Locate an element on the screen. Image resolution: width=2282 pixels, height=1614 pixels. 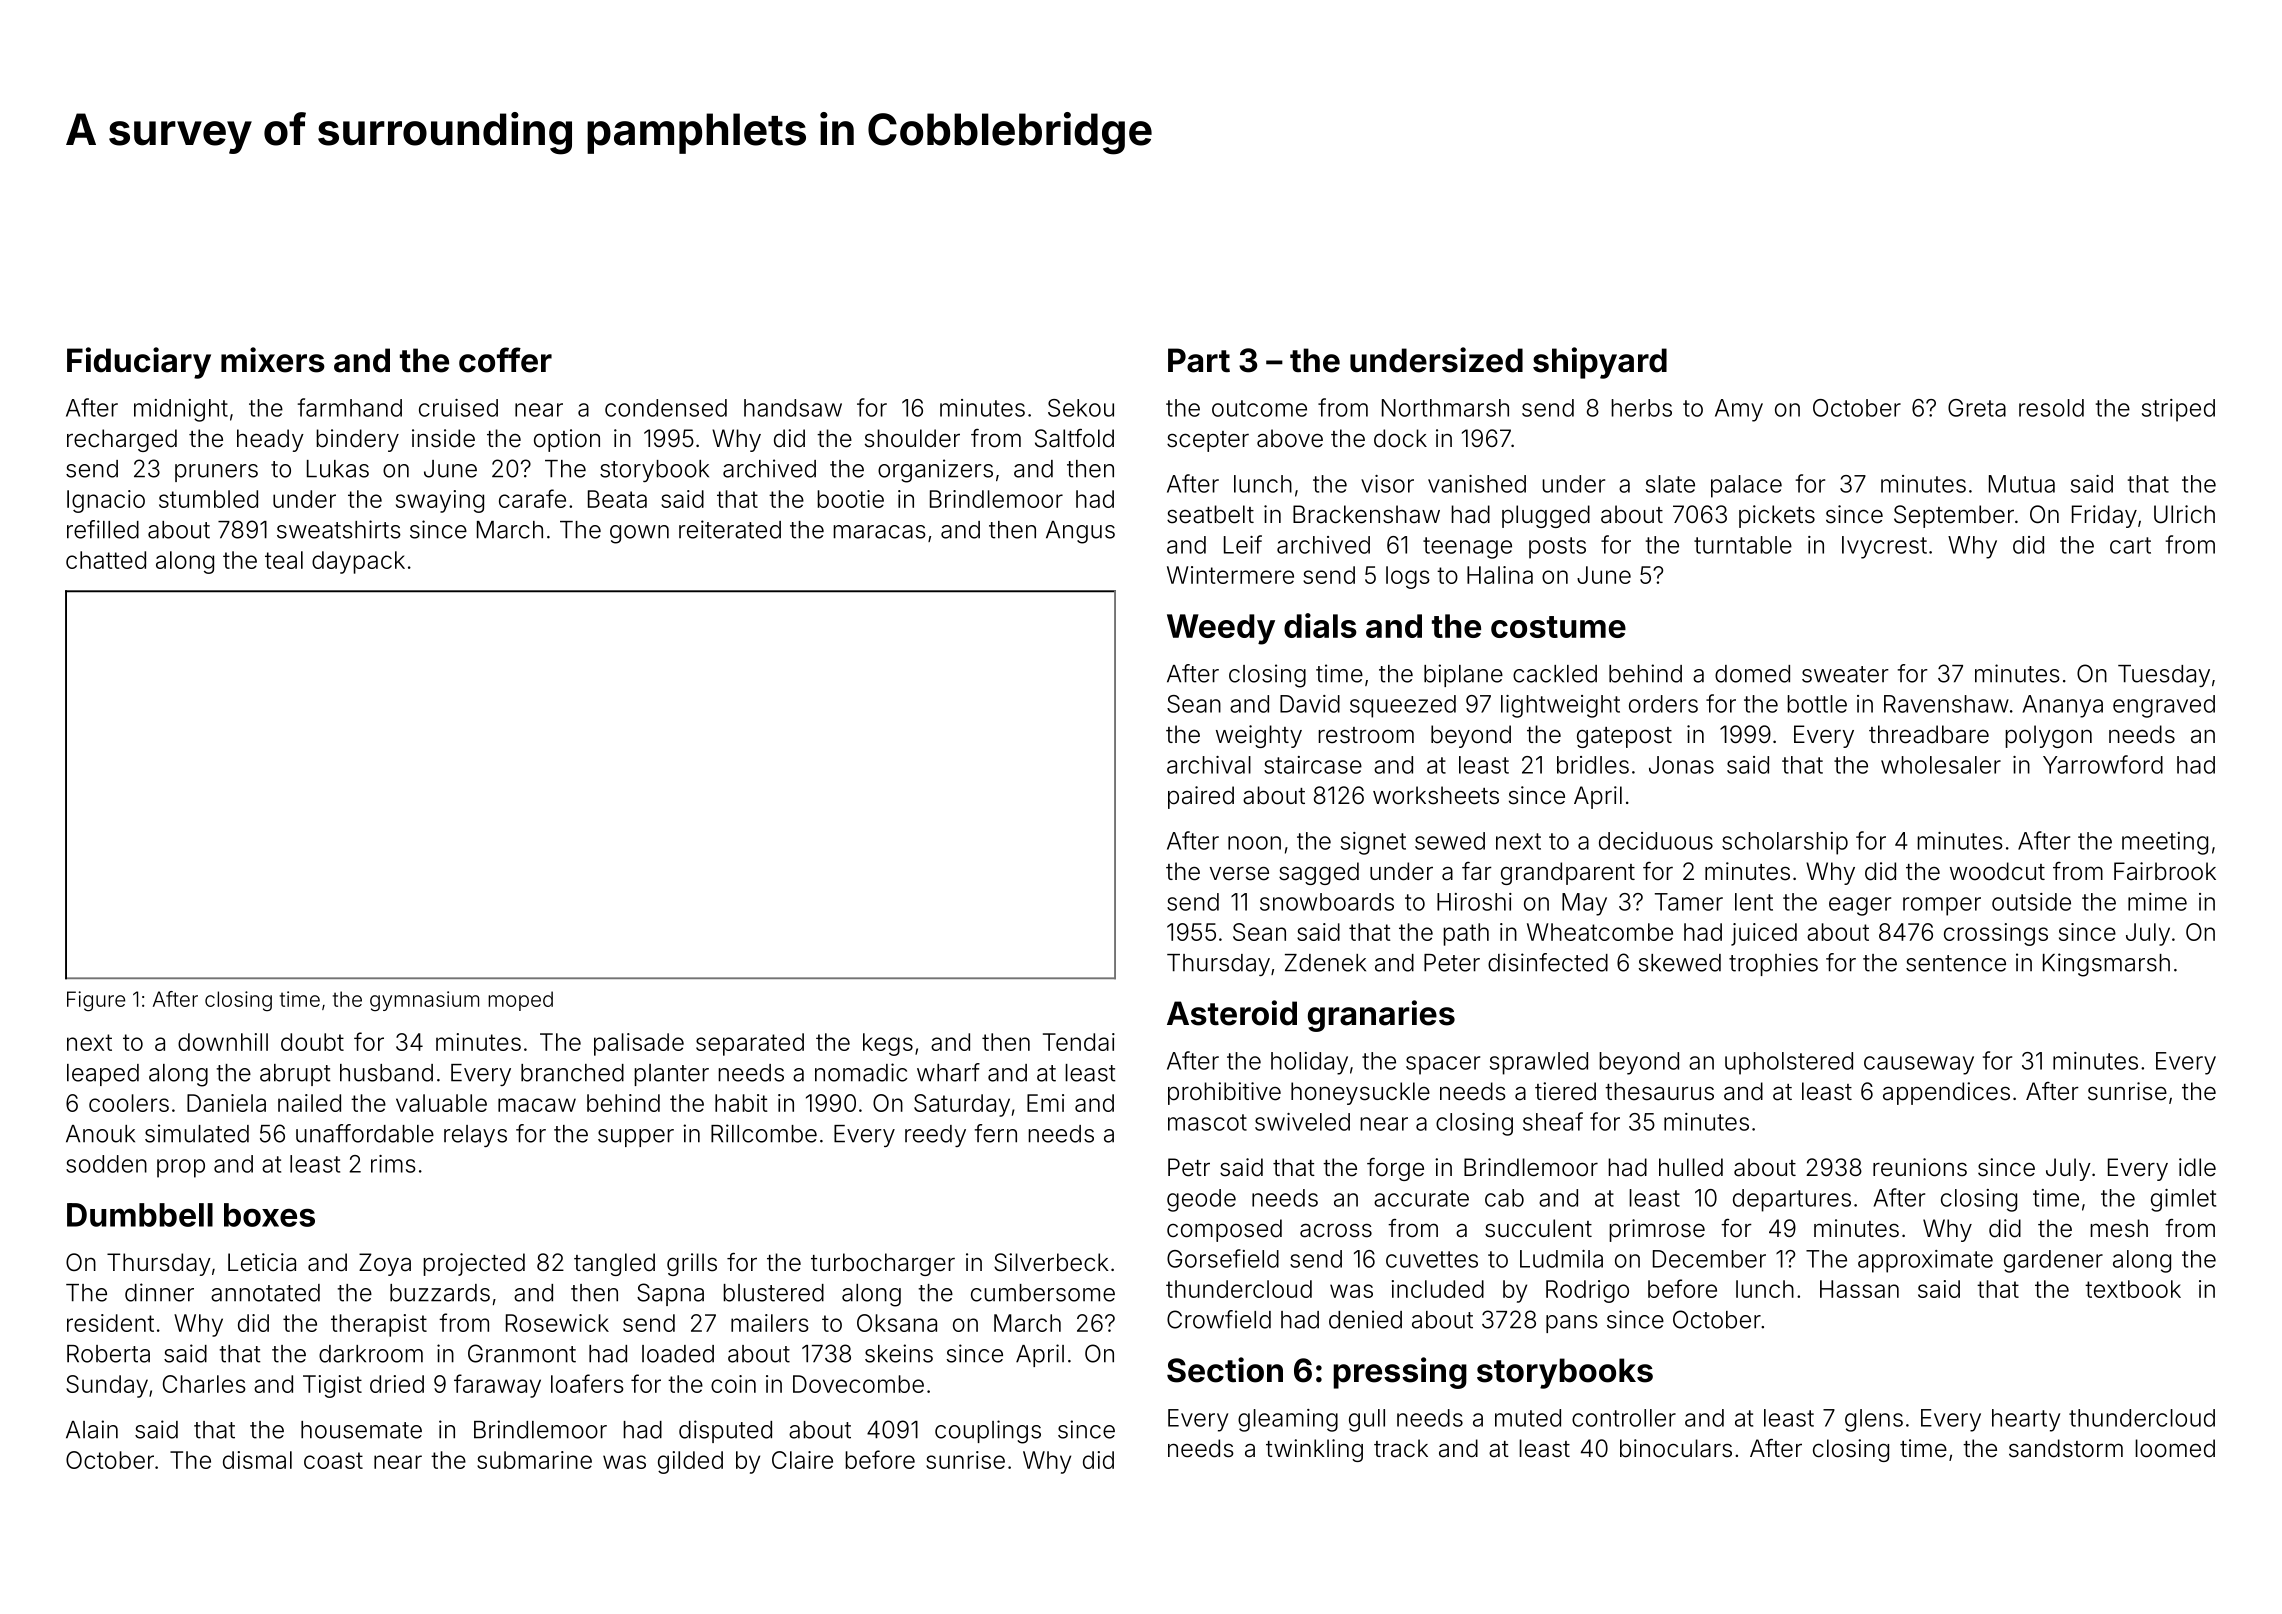
daypack is located at coordinates (358, 562).
